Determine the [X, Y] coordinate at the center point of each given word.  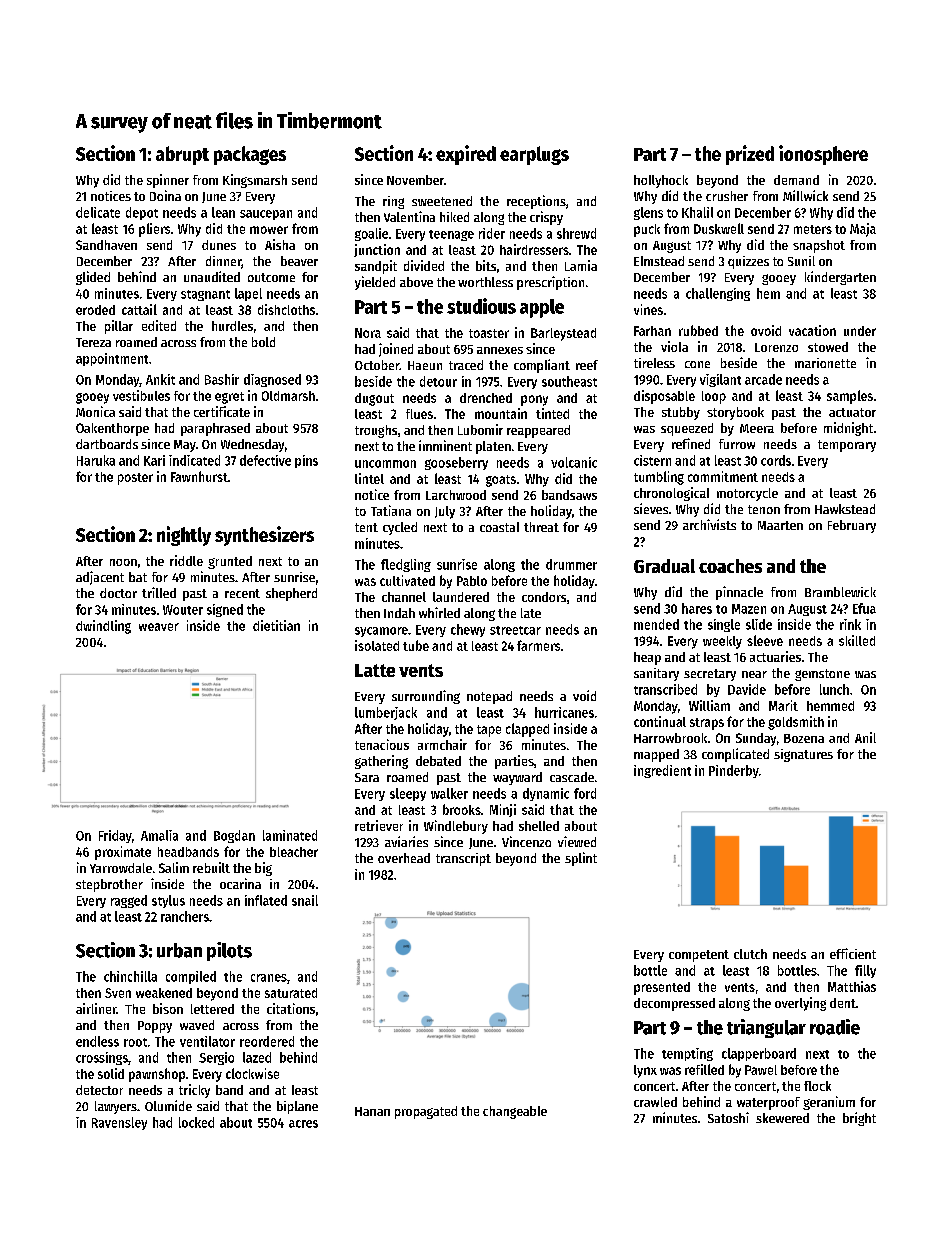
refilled [704, 1069]
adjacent [100, 578]
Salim [174, 867]
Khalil [697, 212]
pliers [154, 230]
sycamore [381, 632]
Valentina [409, 216]
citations [291, 1008]
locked [196, 1122]
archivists [709, 524]
